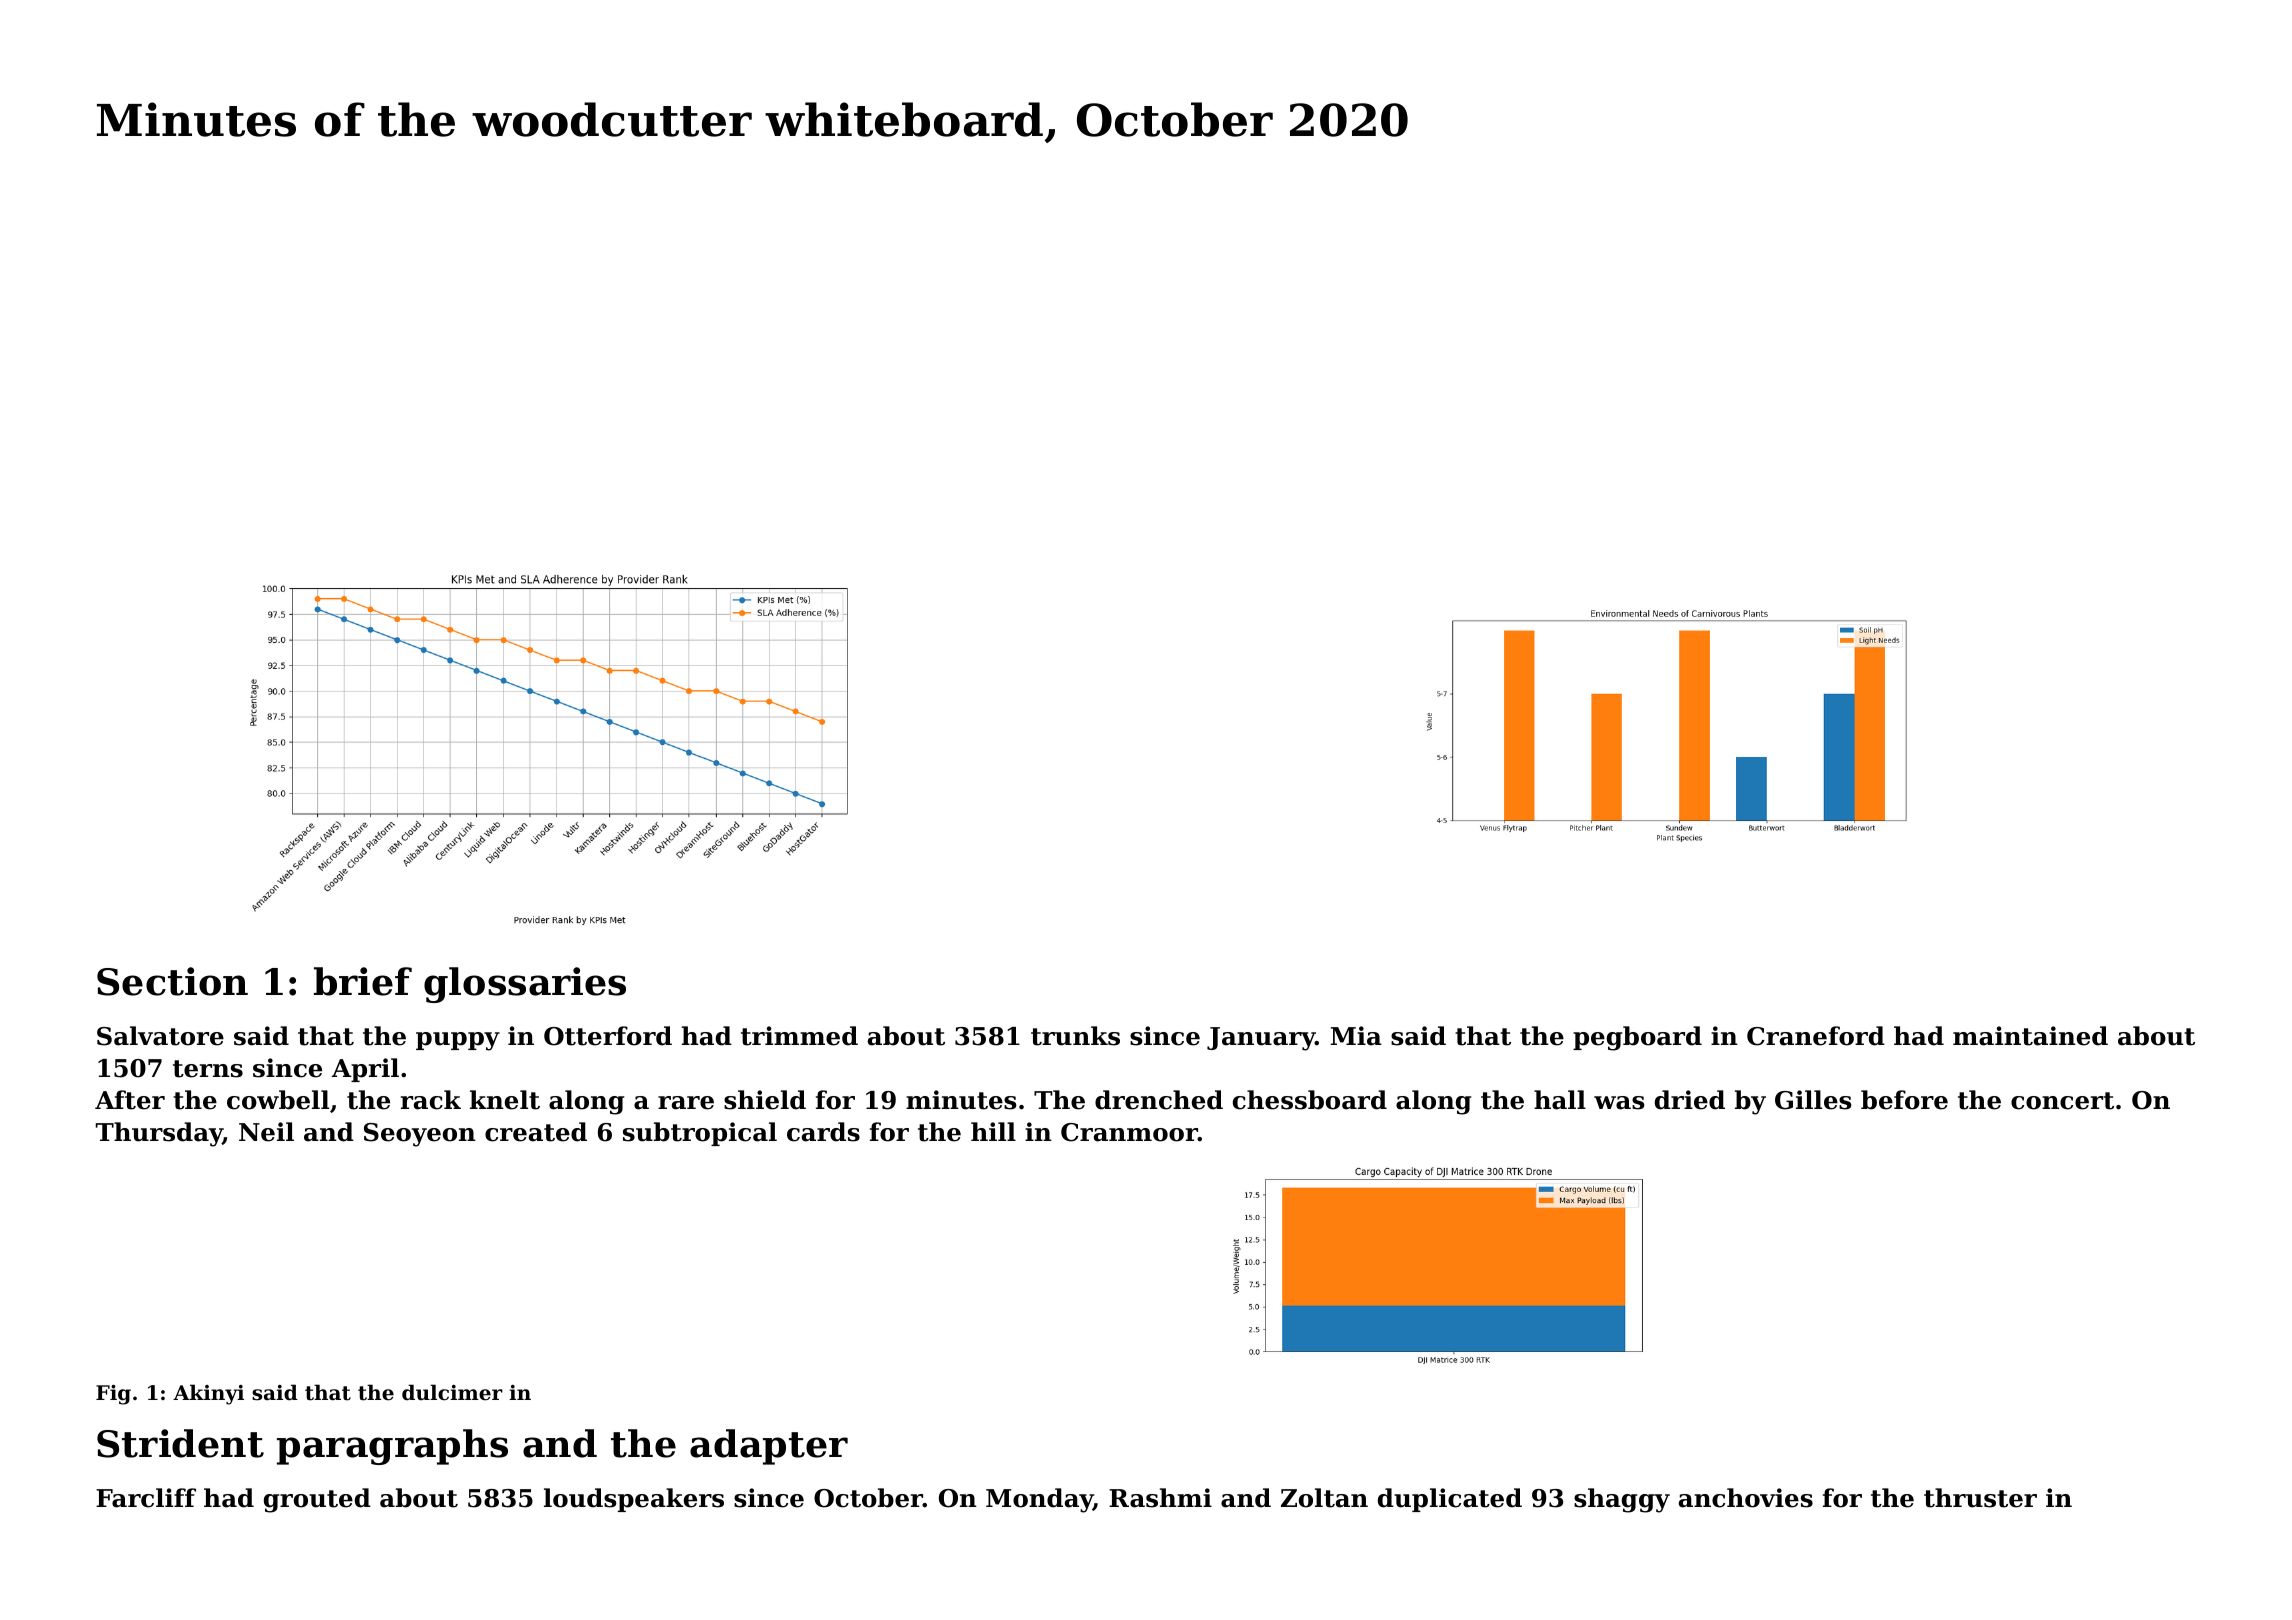 The height and width of the document is (1620, 2292). What do you see at coordinates (452, 1392) in the document?
I see `dulcimer` at bounding box center [452, 1392].
